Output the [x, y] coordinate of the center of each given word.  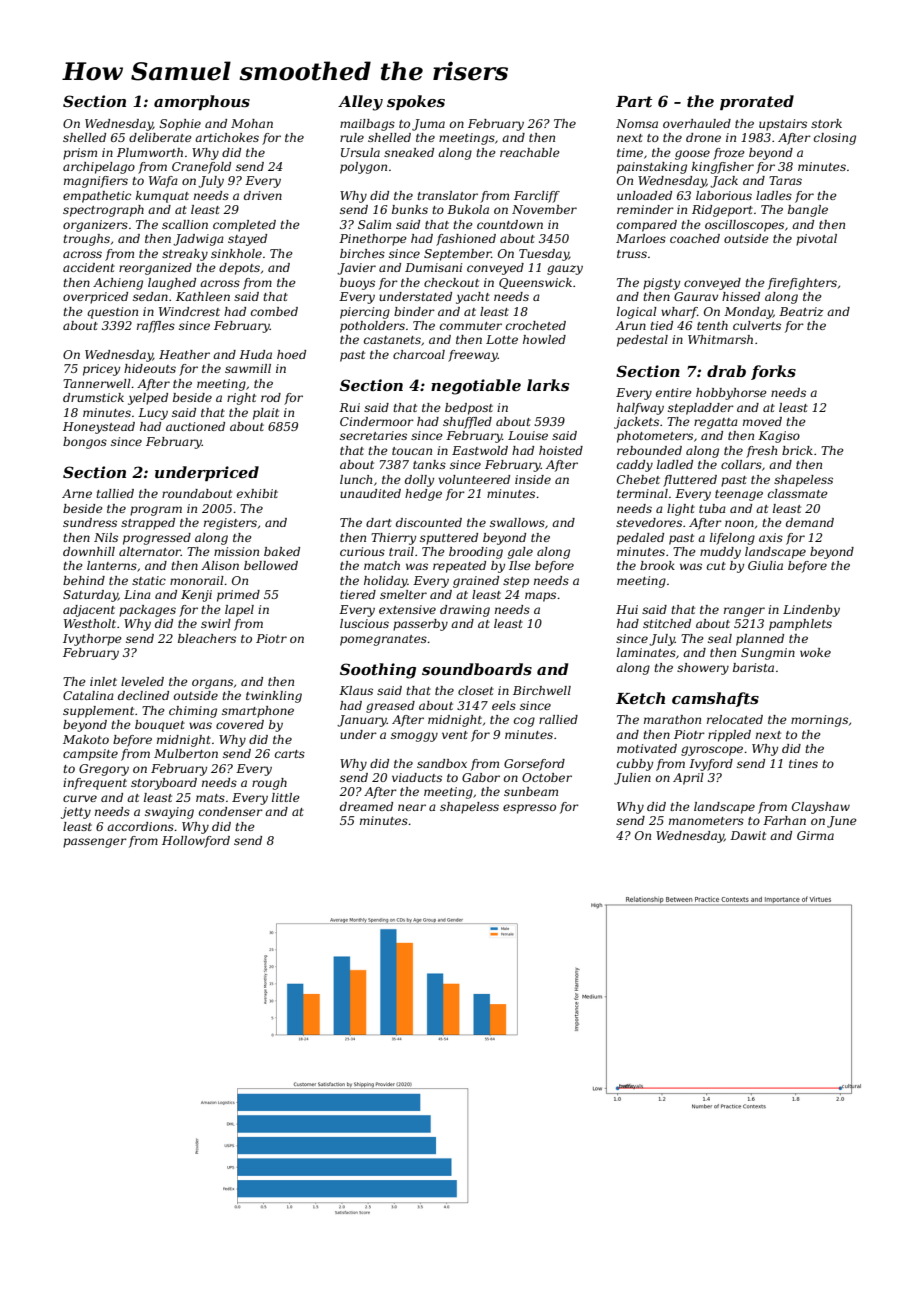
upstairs [783, 125]
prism [80, 154]
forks [773, 372]
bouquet [160, 726]
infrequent [95, 784]
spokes [416, 102]
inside [533, 479]
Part [634, 101]
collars [741, 464]
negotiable [476, 387]
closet [476, 690]
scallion [185, 224]
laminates [646, 652]
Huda [255, 354]
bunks [410, 209]
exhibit [257, 493]
